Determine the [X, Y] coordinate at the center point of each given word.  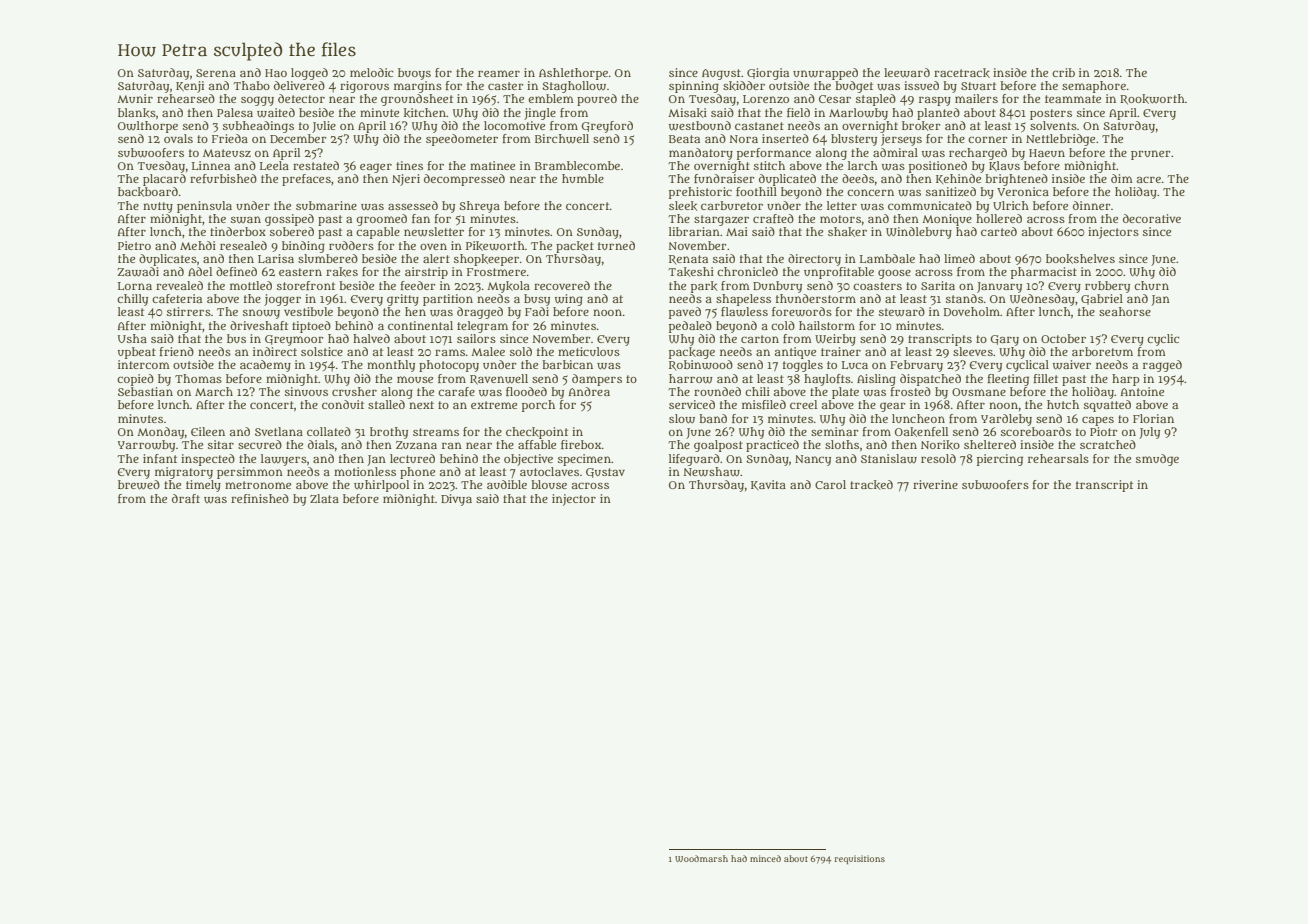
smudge [1157, 460]
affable [537, 444]
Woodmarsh [701, 858]
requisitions [860, 859]
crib [1063, 72]
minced [765, 858]
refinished [260, 498]
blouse [549, 484]
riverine [935, 484]
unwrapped [825, 74]
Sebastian [145, 391]
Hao [276, 73]
